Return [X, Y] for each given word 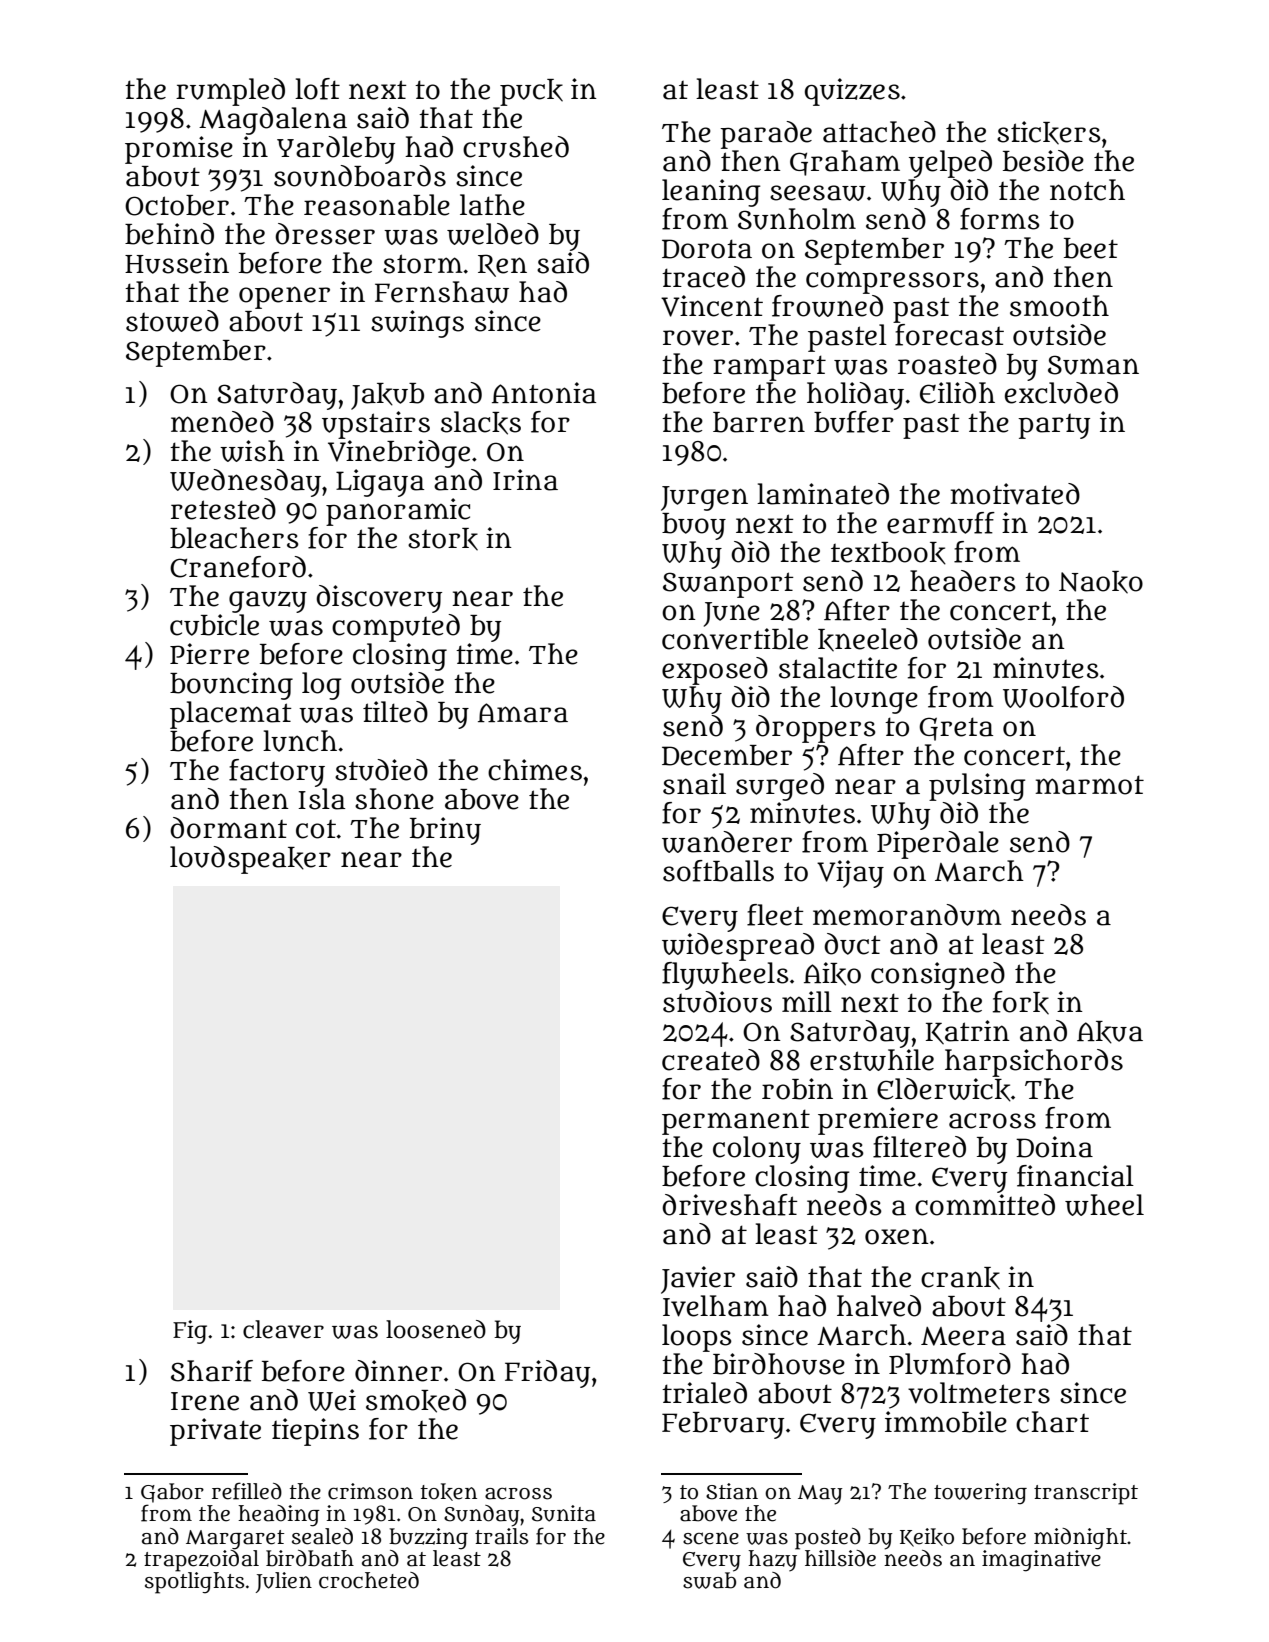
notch [1087, 190]
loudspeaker [250, 860]
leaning [711, 193]
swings [417, 324]
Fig [190, 1332]
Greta [956, 729]
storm [423, 264]
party [1054, 426]
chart [1052, 1422]
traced [703, 277]
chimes [535, 770]
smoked [416, 1401]
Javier [698, 1280]
